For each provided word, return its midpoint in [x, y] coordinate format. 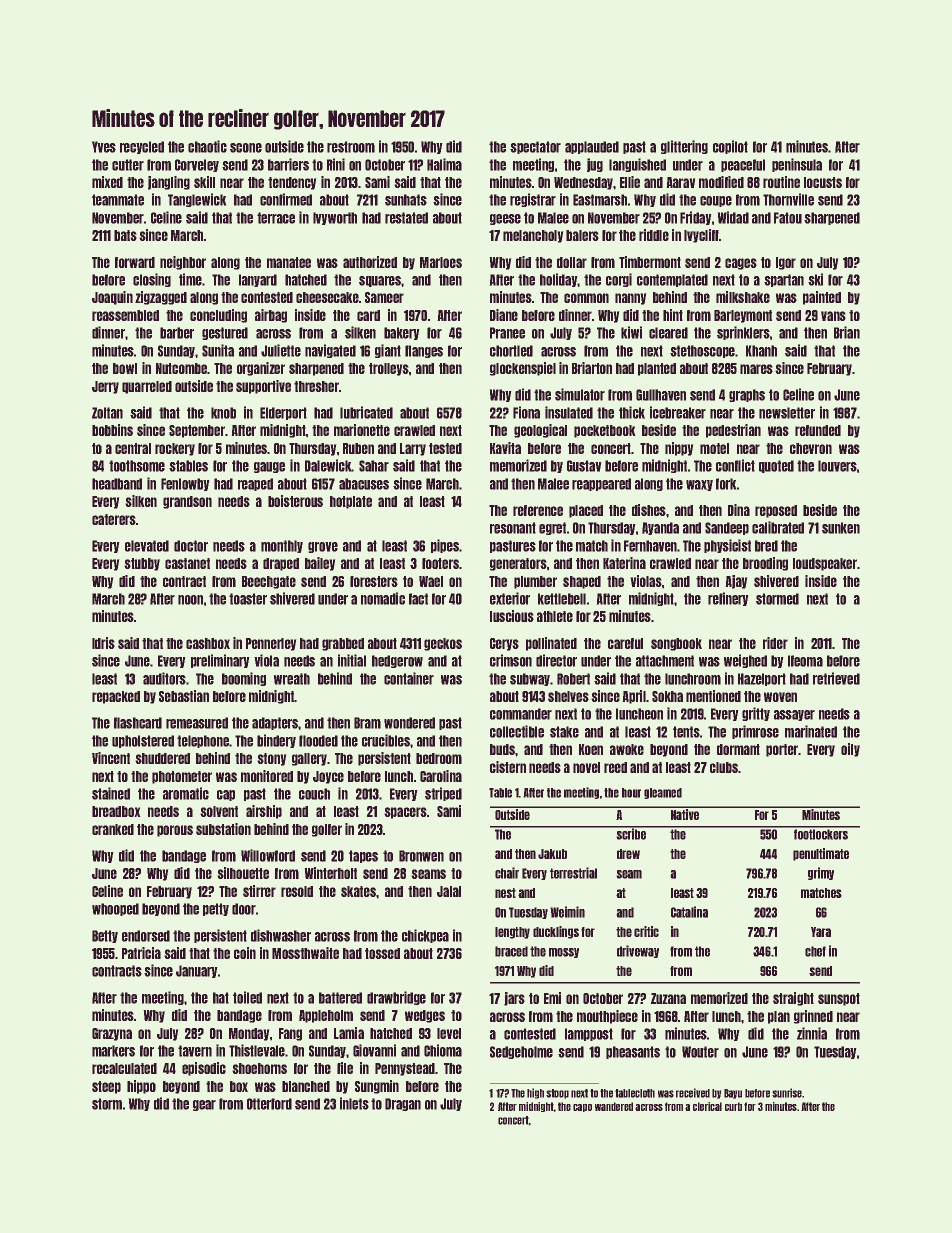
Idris [103, 643]
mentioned [713, 696]
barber [177, 333]
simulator [580, 394]
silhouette [243, 873]
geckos [443, 644]
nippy [679, 449]
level [449, 1033]
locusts [823, 182]
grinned [813, 1017]
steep [106, 1087]
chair [507, 873]
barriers [288, 164]
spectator [535, 147]
